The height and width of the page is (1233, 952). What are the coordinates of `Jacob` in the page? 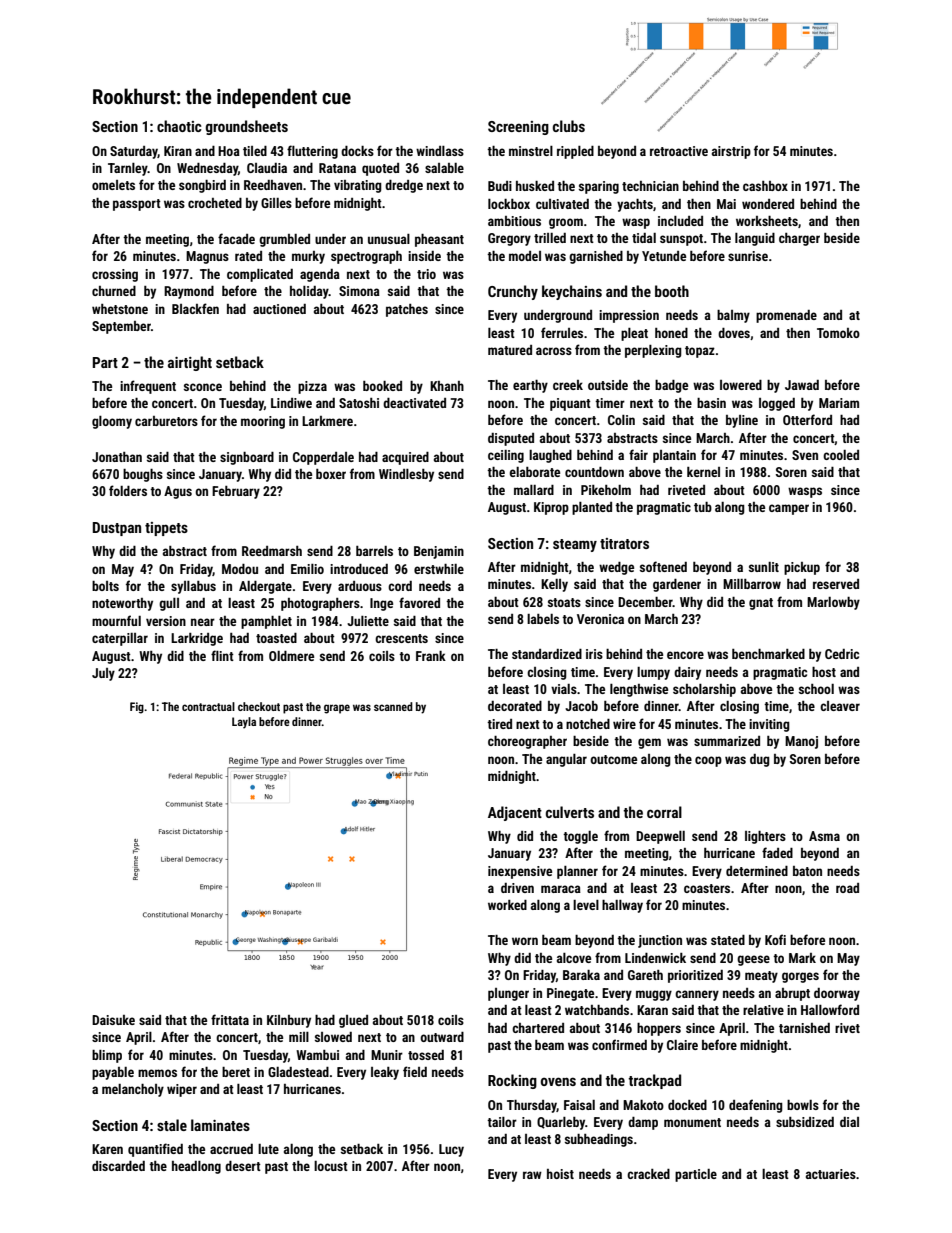 It's located at (581, 706).
